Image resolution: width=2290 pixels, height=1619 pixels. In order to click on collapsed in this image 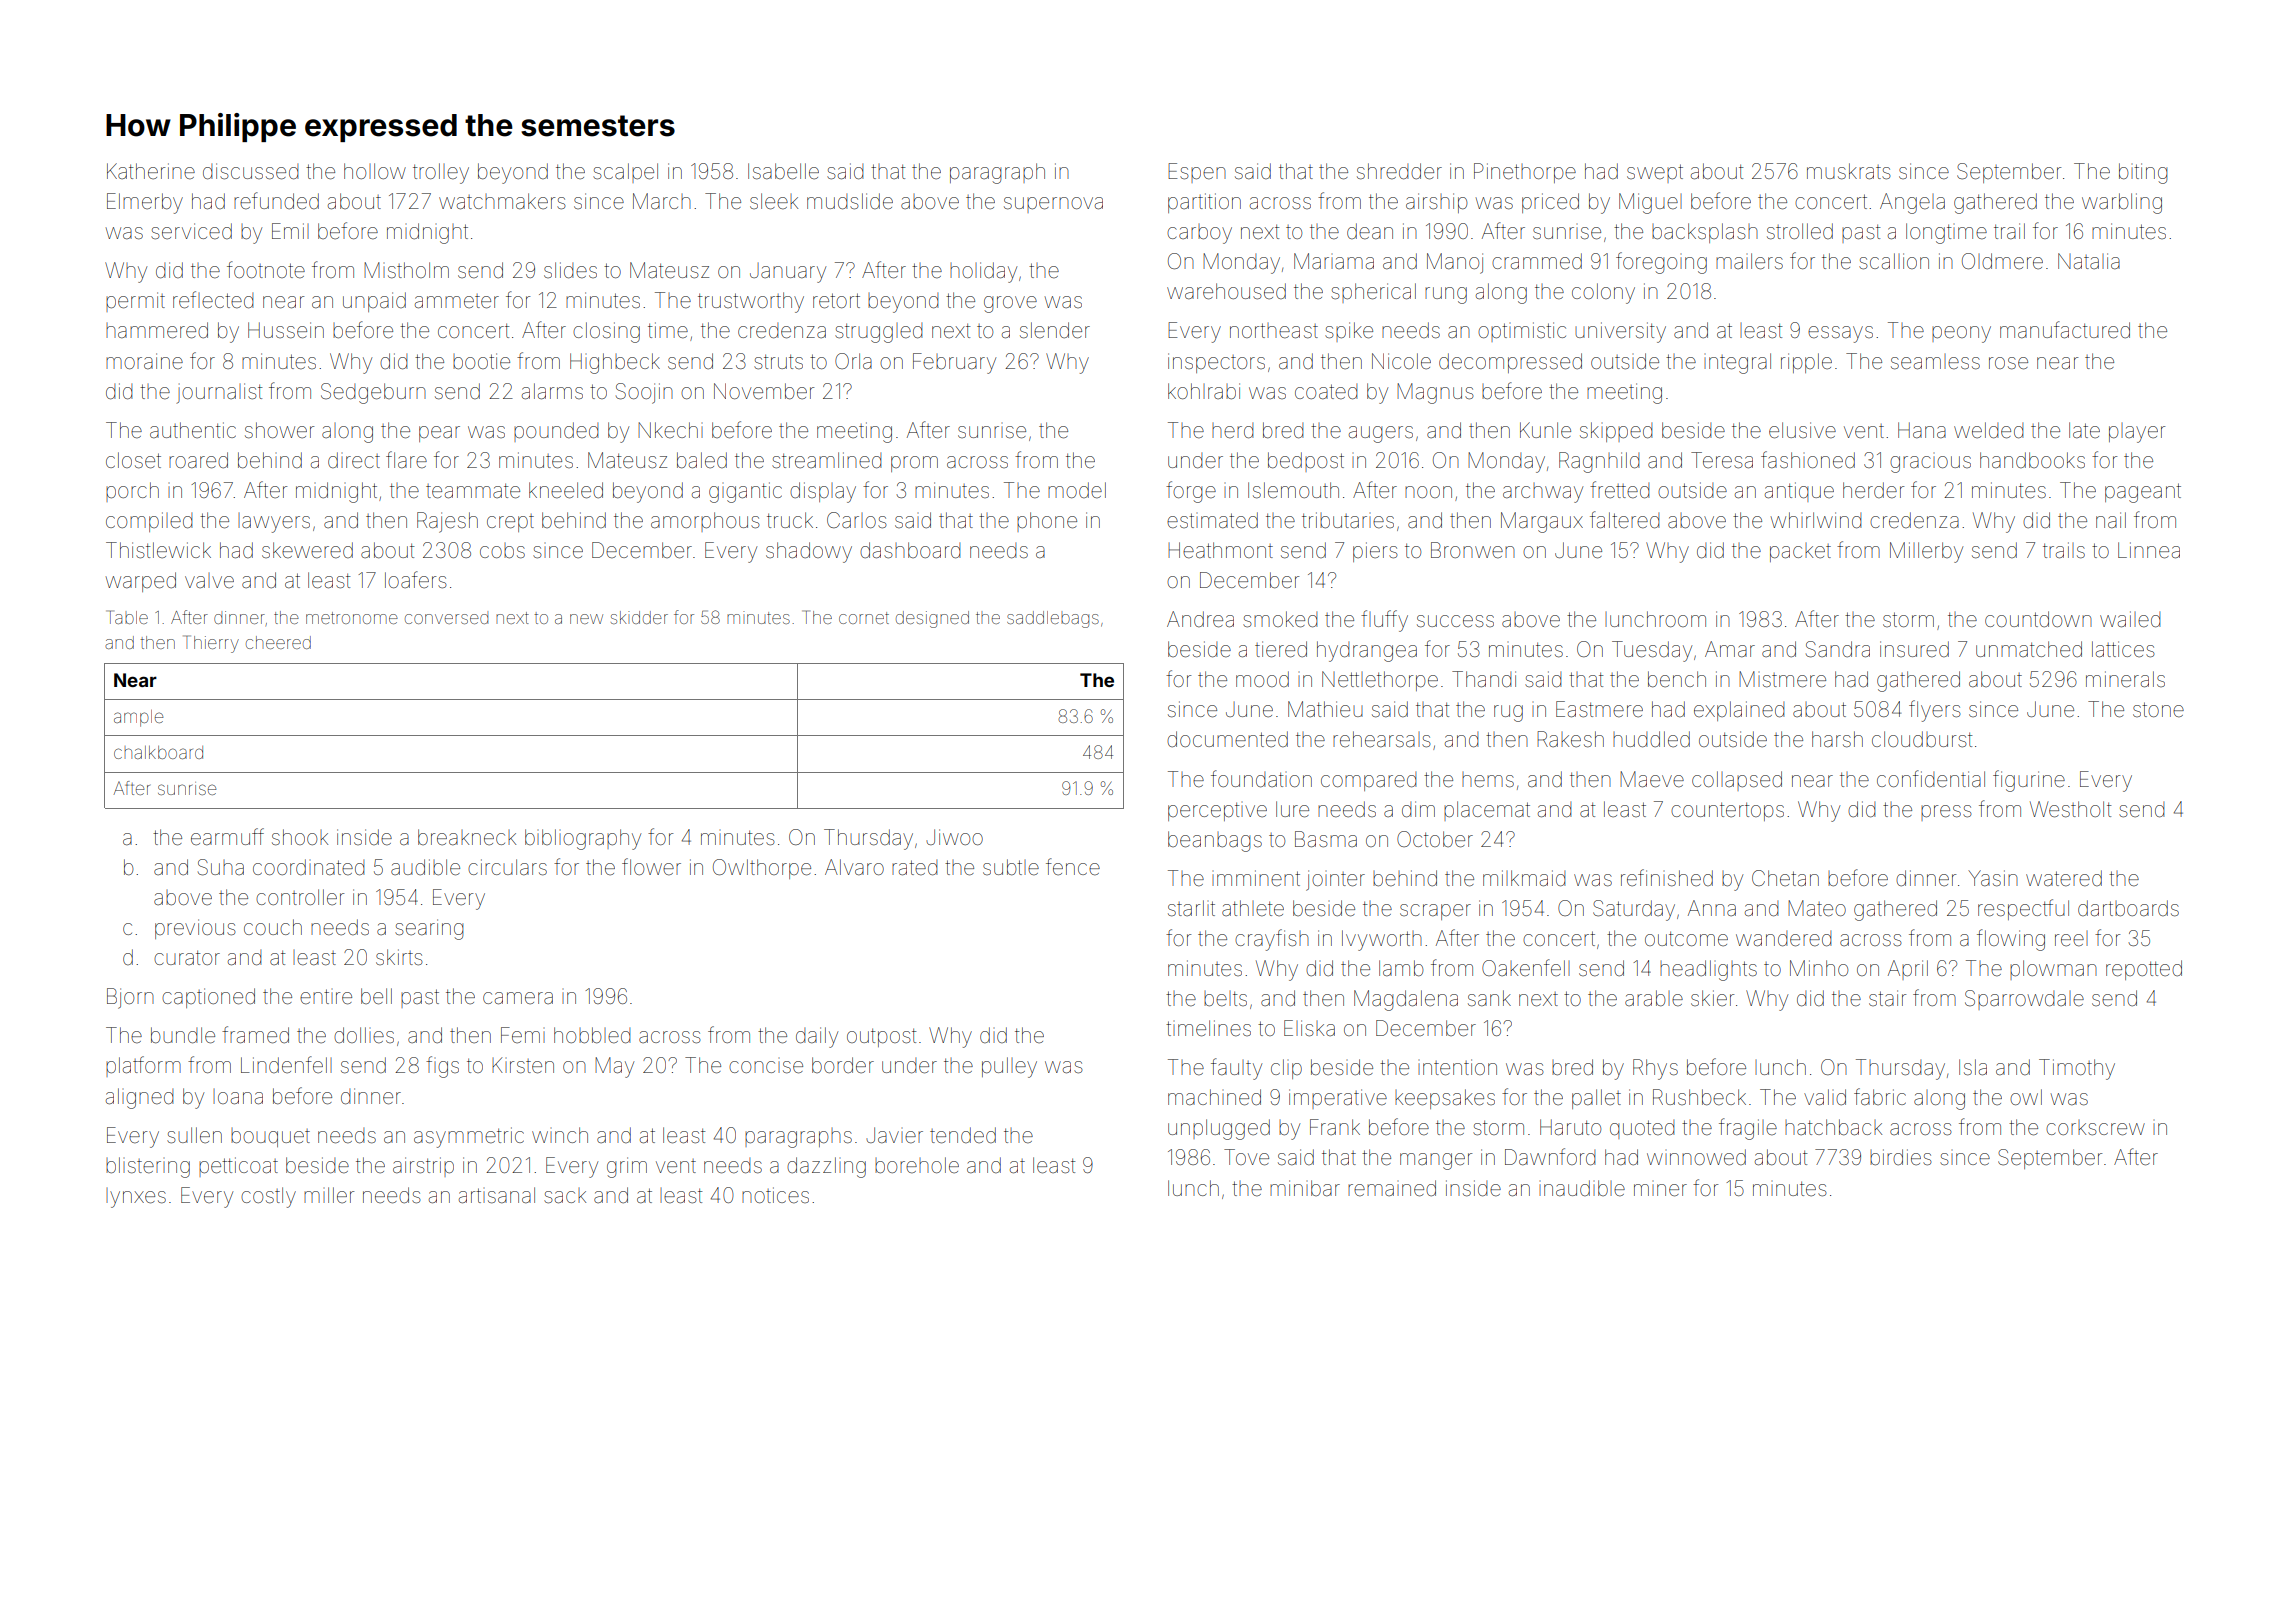, I will do `click(1737, 781)`.
